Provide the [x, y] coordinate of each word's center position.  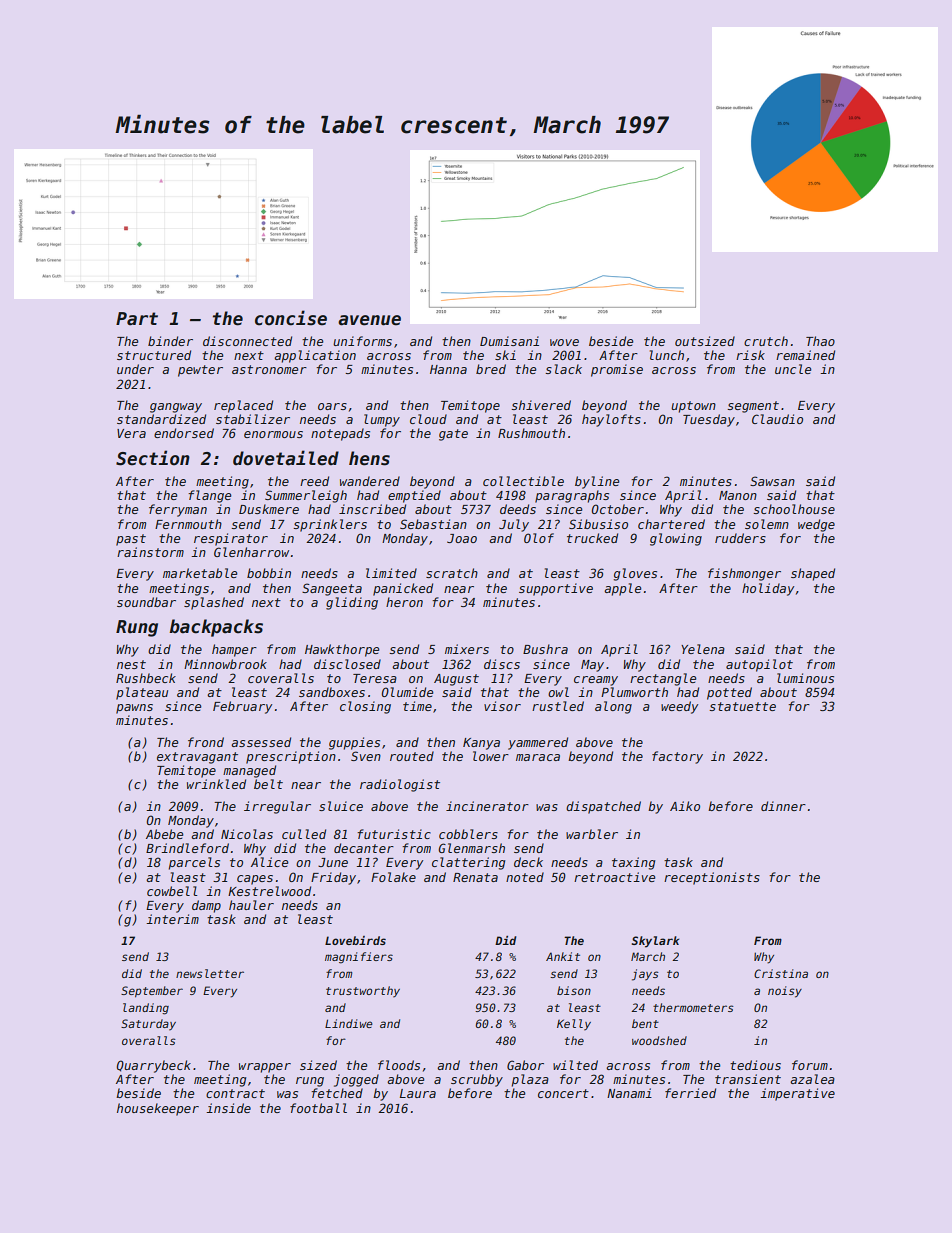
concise [291, 318]
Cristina [781, 973]
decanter [364, 848]
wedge [816, 525]
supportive [556, 589]
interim [172, 919]
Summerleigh [306, 496]
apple [622, 589]
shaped [813, 574]
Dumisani [509, 341]
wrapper [265, 1068]
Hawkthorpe [342, 650]
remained [805, 355]
